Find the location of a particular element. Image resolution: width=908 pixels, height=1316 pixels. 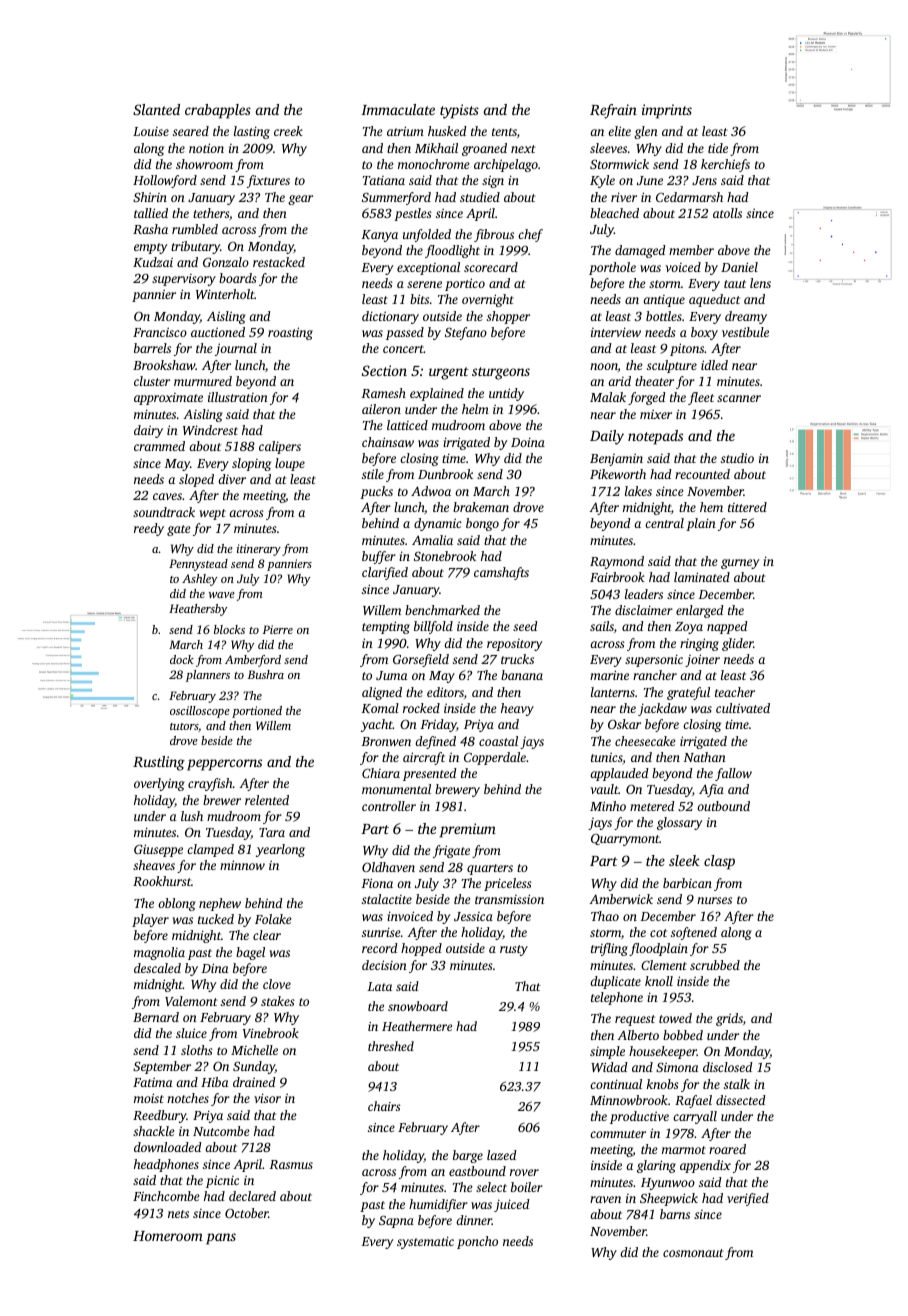

gurney is located at coordinates (740, 564).
